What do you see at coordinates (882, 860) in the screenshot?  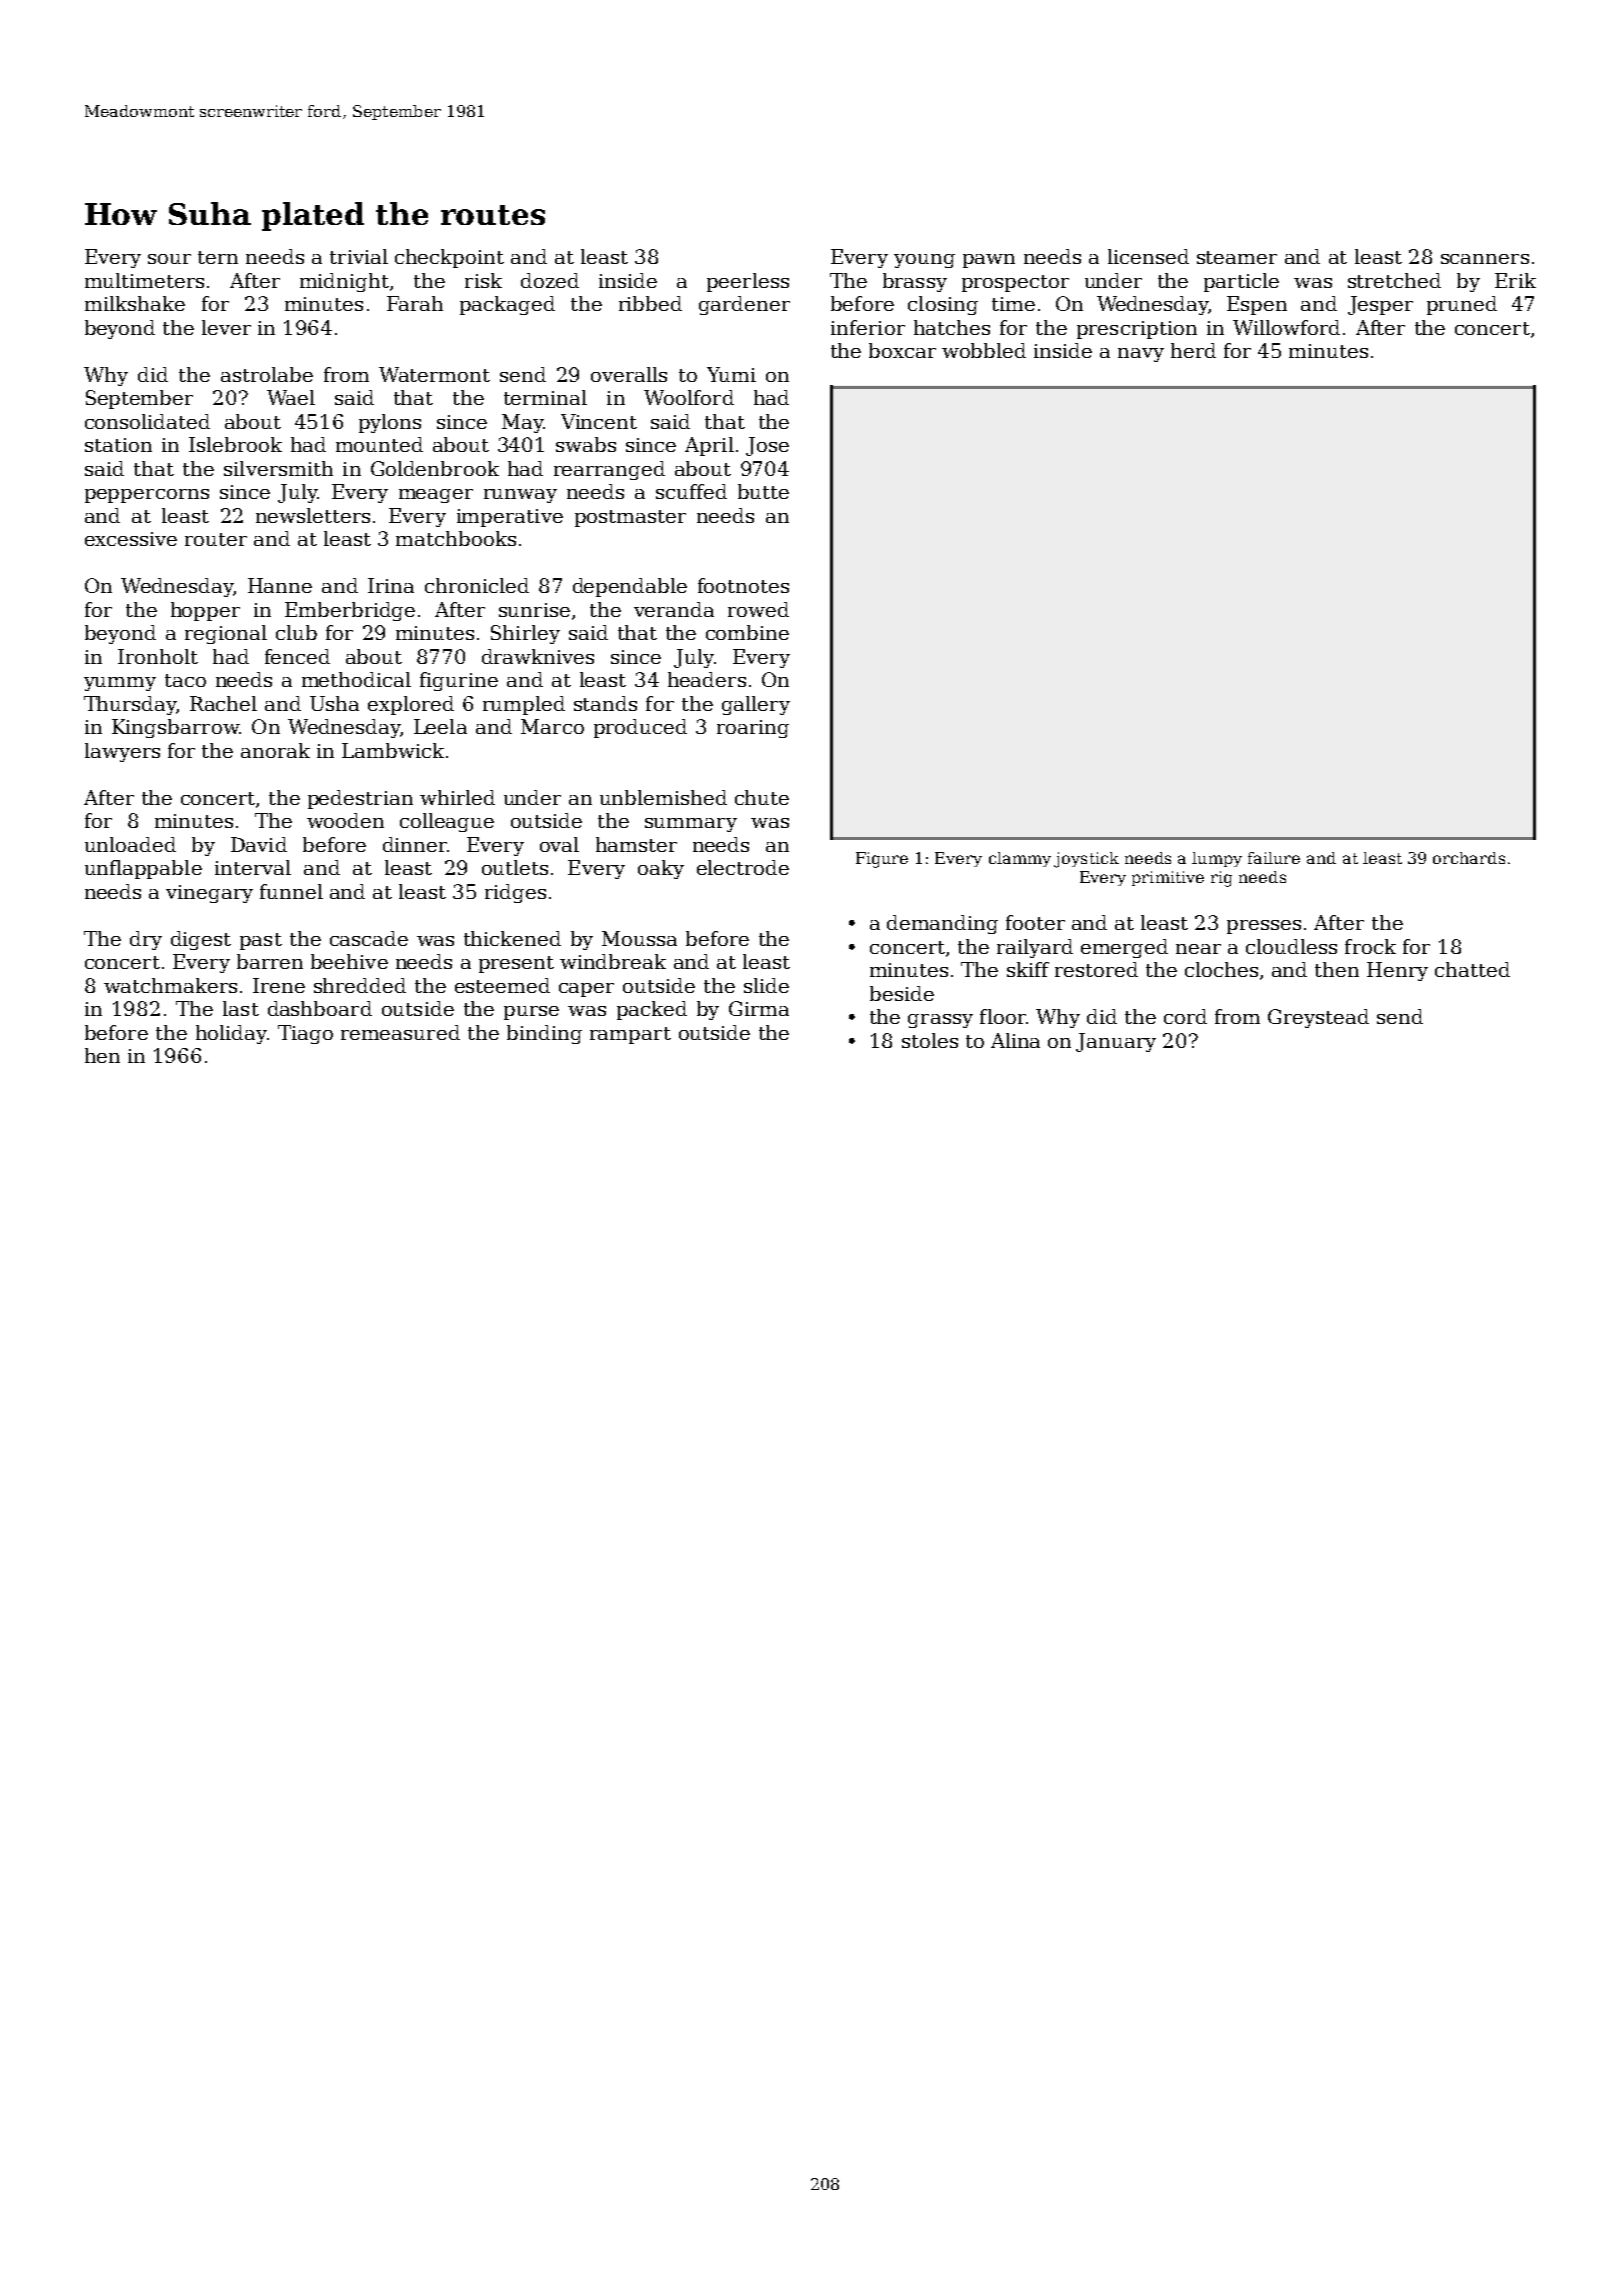 I see `Figure` at bounding box center [882, 860].
